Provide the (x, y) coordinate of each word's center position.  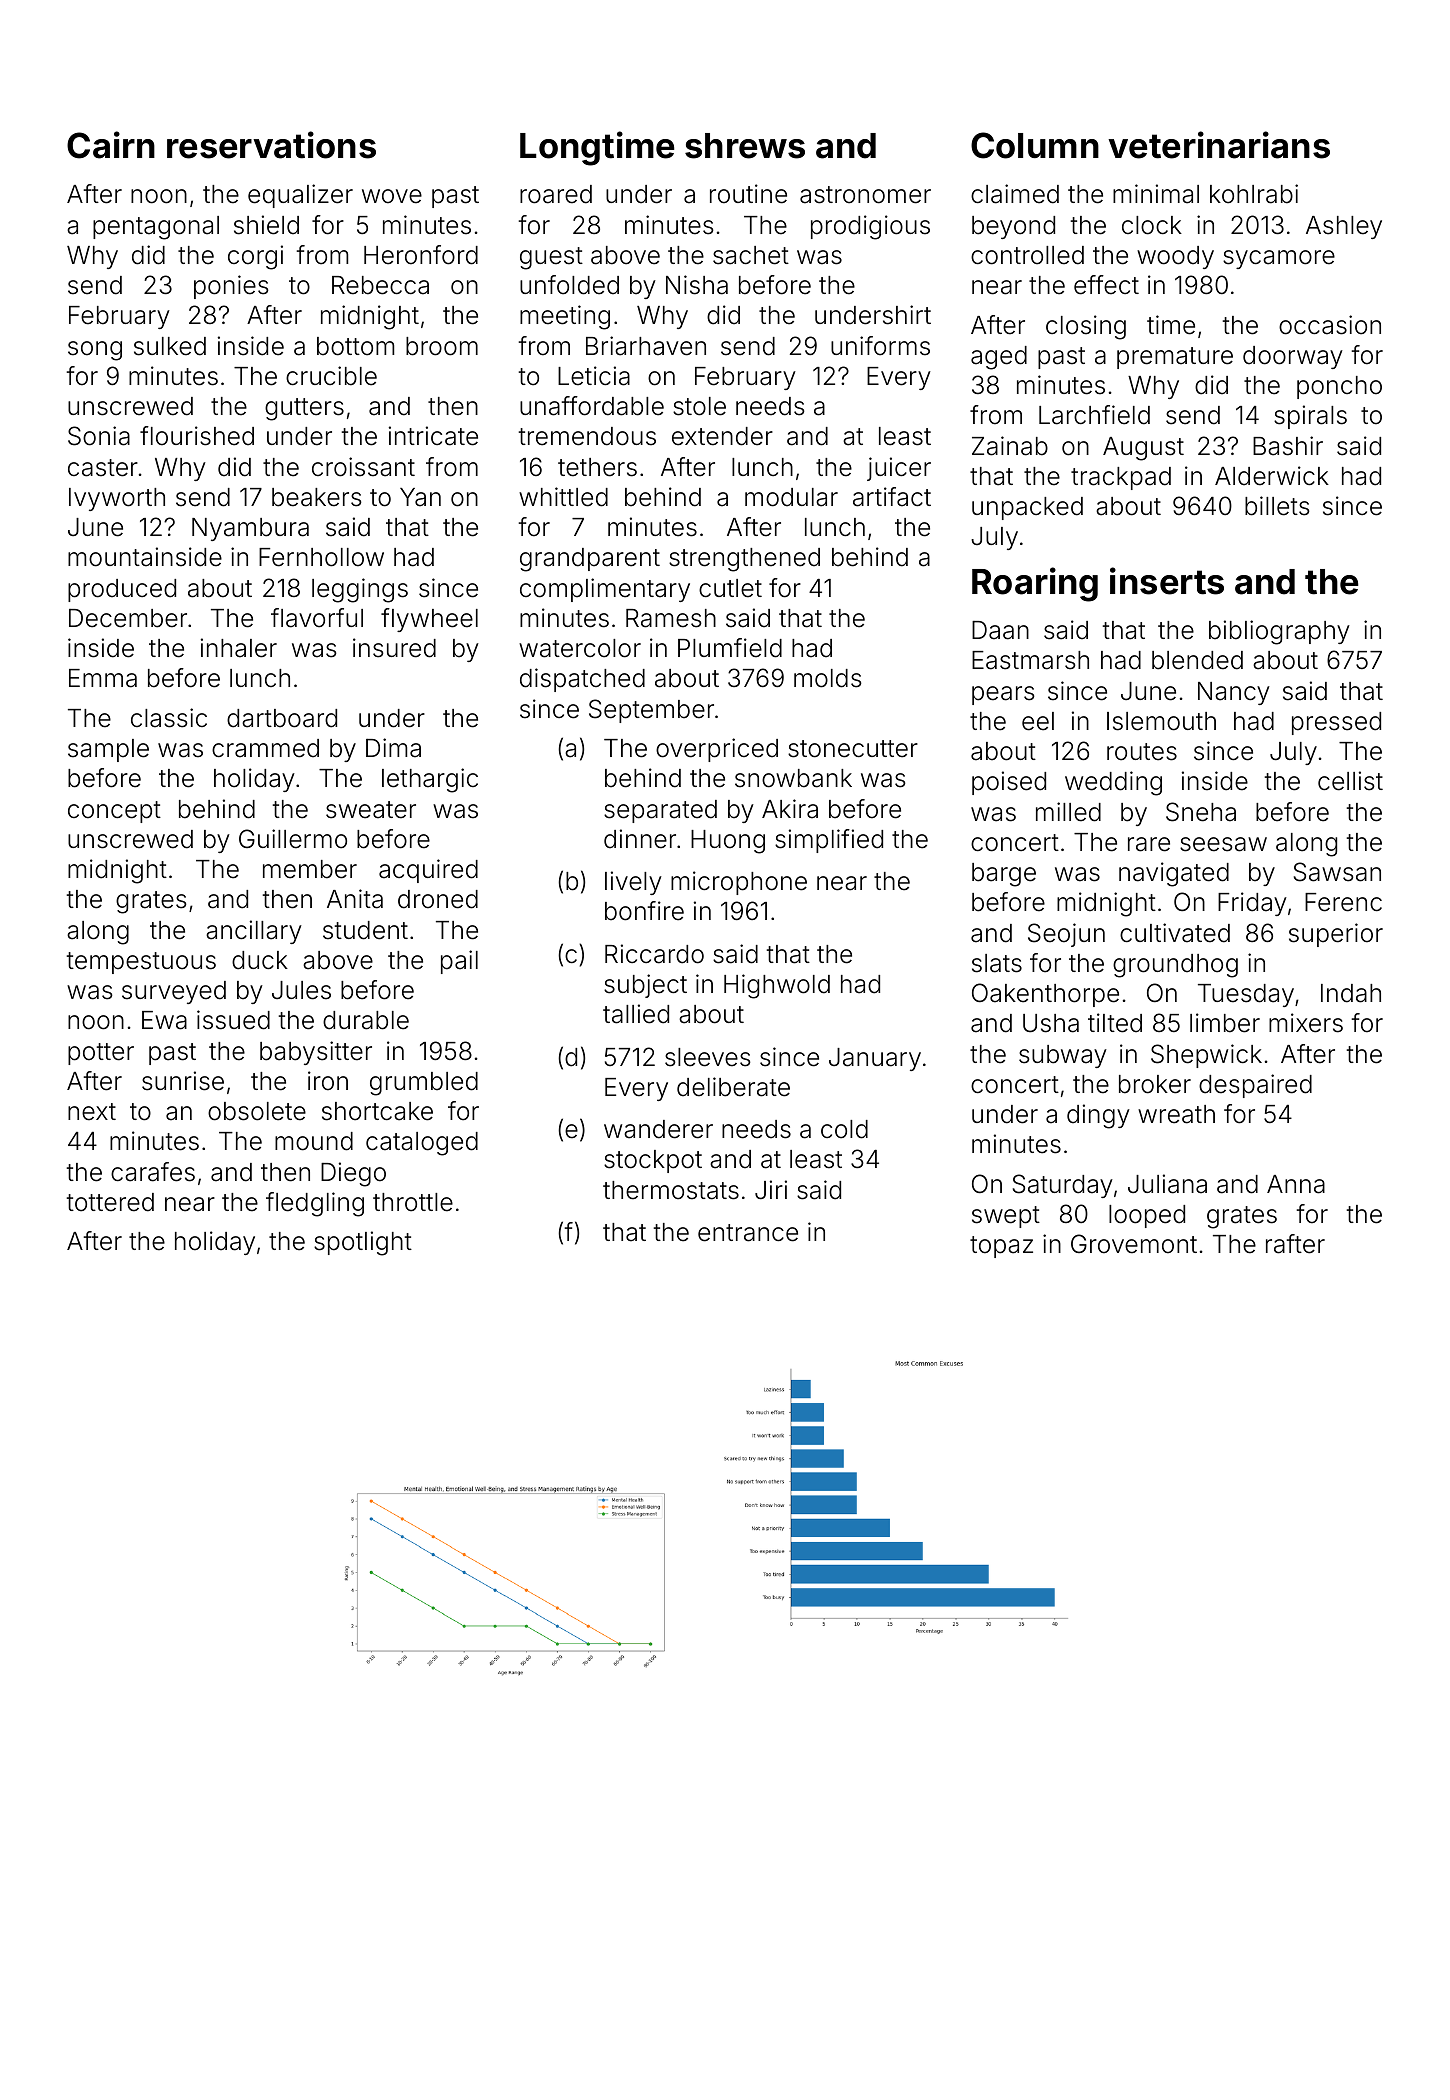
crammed (265, 748)
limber (1225, 1023)
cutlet (730, 588)
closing (1086, 327)
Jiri (771, 1189)
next (92, 1112)
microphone (739, 883)
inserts (1167, 581)
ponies (231, 287)
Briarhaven (646, 346)
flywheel (429, 620)
